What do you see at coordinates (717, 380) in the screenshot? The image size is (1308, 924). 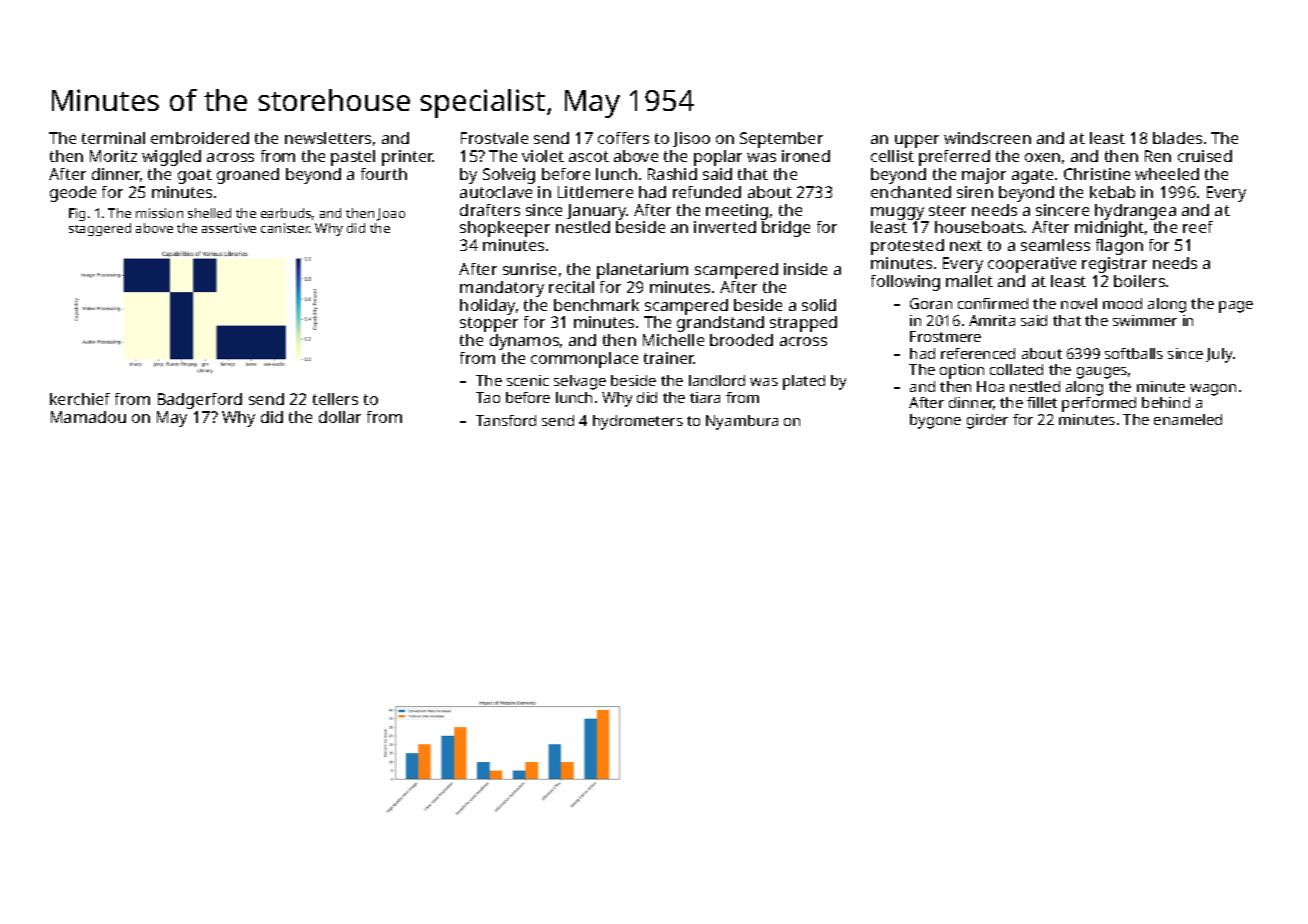 I see `landlord` at bounding box center [717, 380].
